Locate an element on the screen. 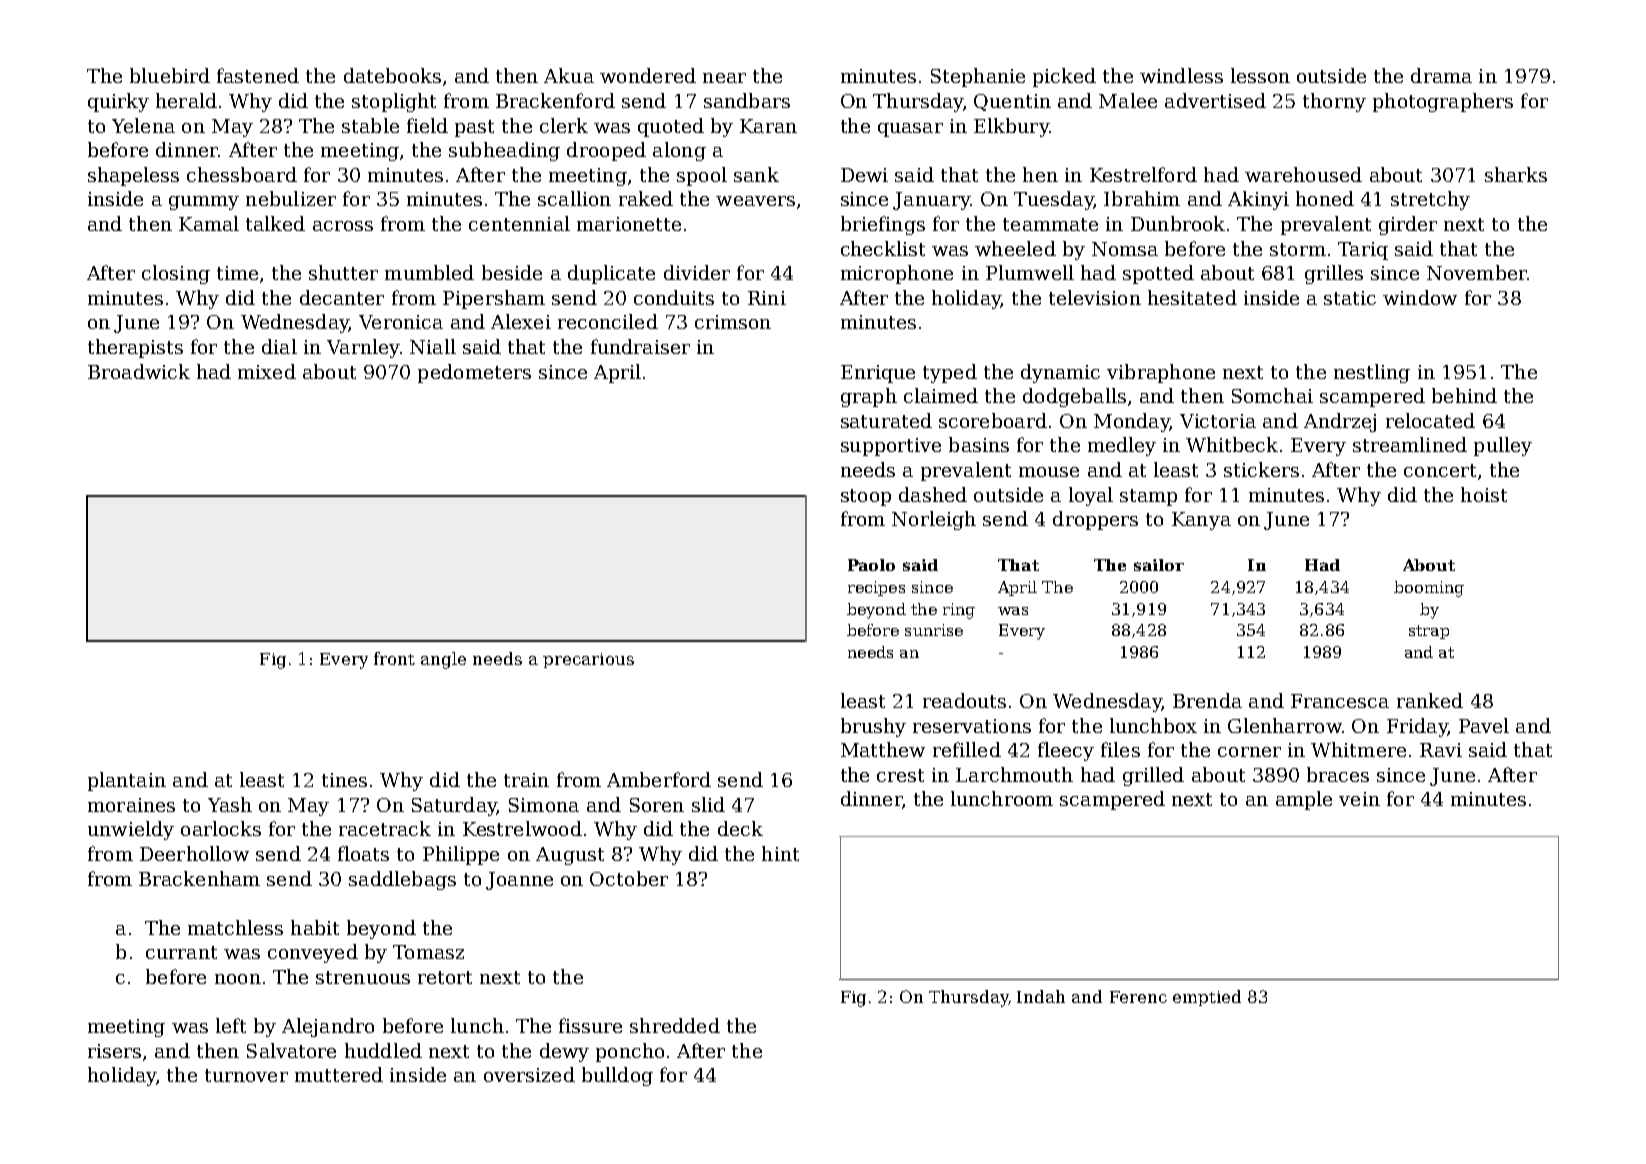  readouts is located at coordinates (964, 700).
